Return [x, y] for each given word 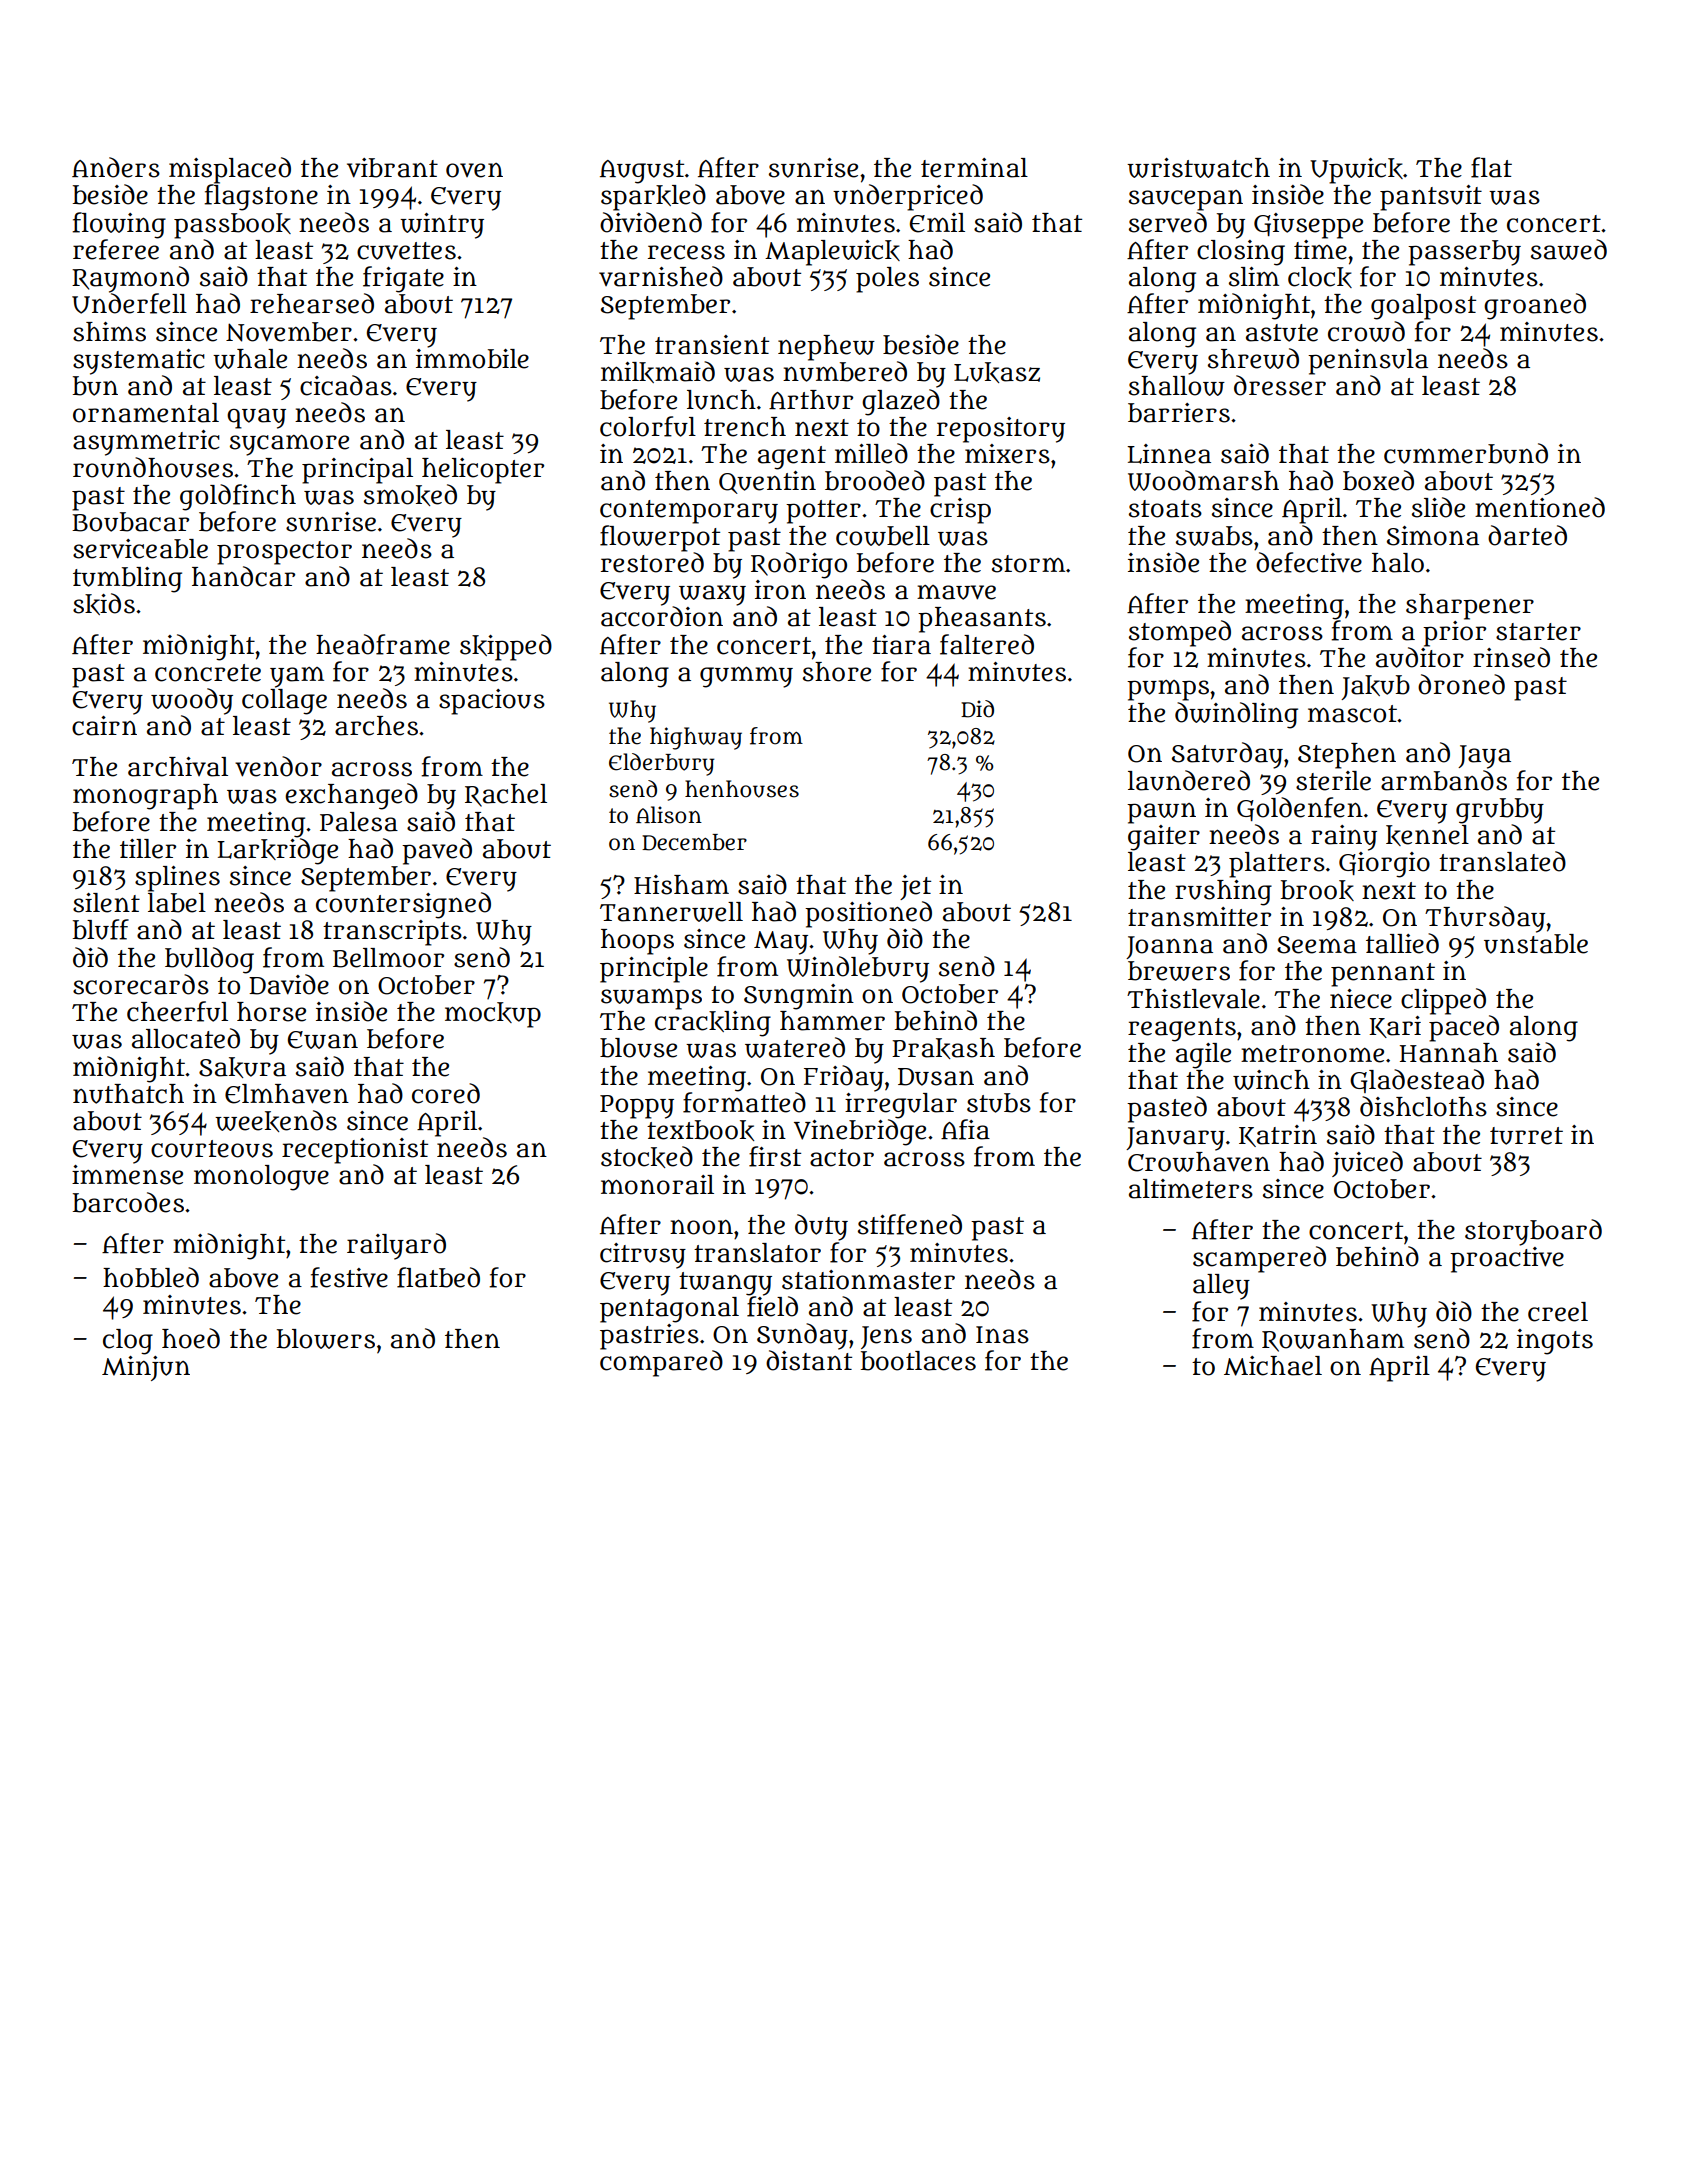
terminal [974, 168]
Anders [116, 167]
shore [837, 672]
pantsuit [1431, 198]
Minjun [146, 1368]
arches [376, 726]
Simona [1433, 536]
